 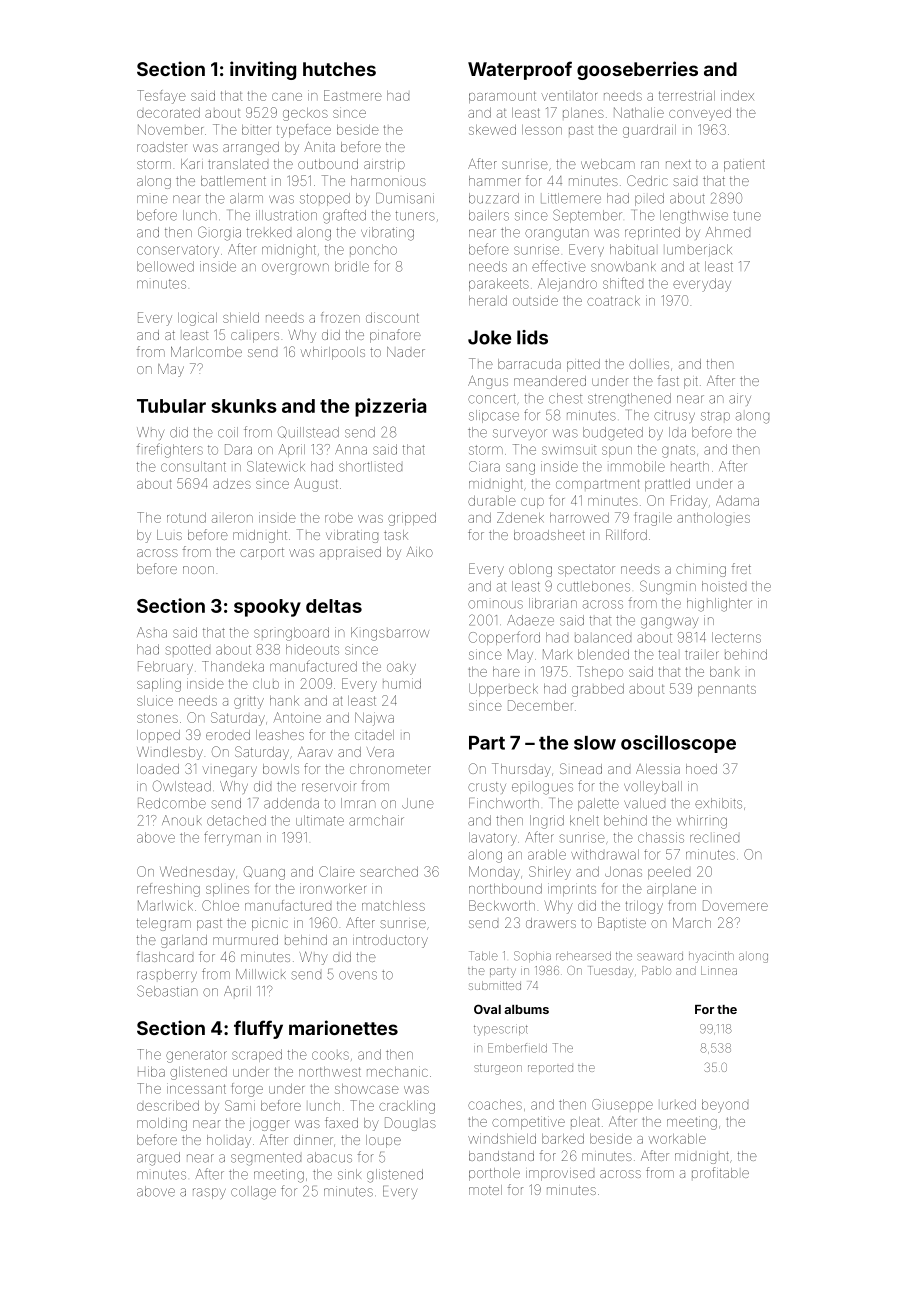 I want to click on Oval, so click(x=487, y=1009).
